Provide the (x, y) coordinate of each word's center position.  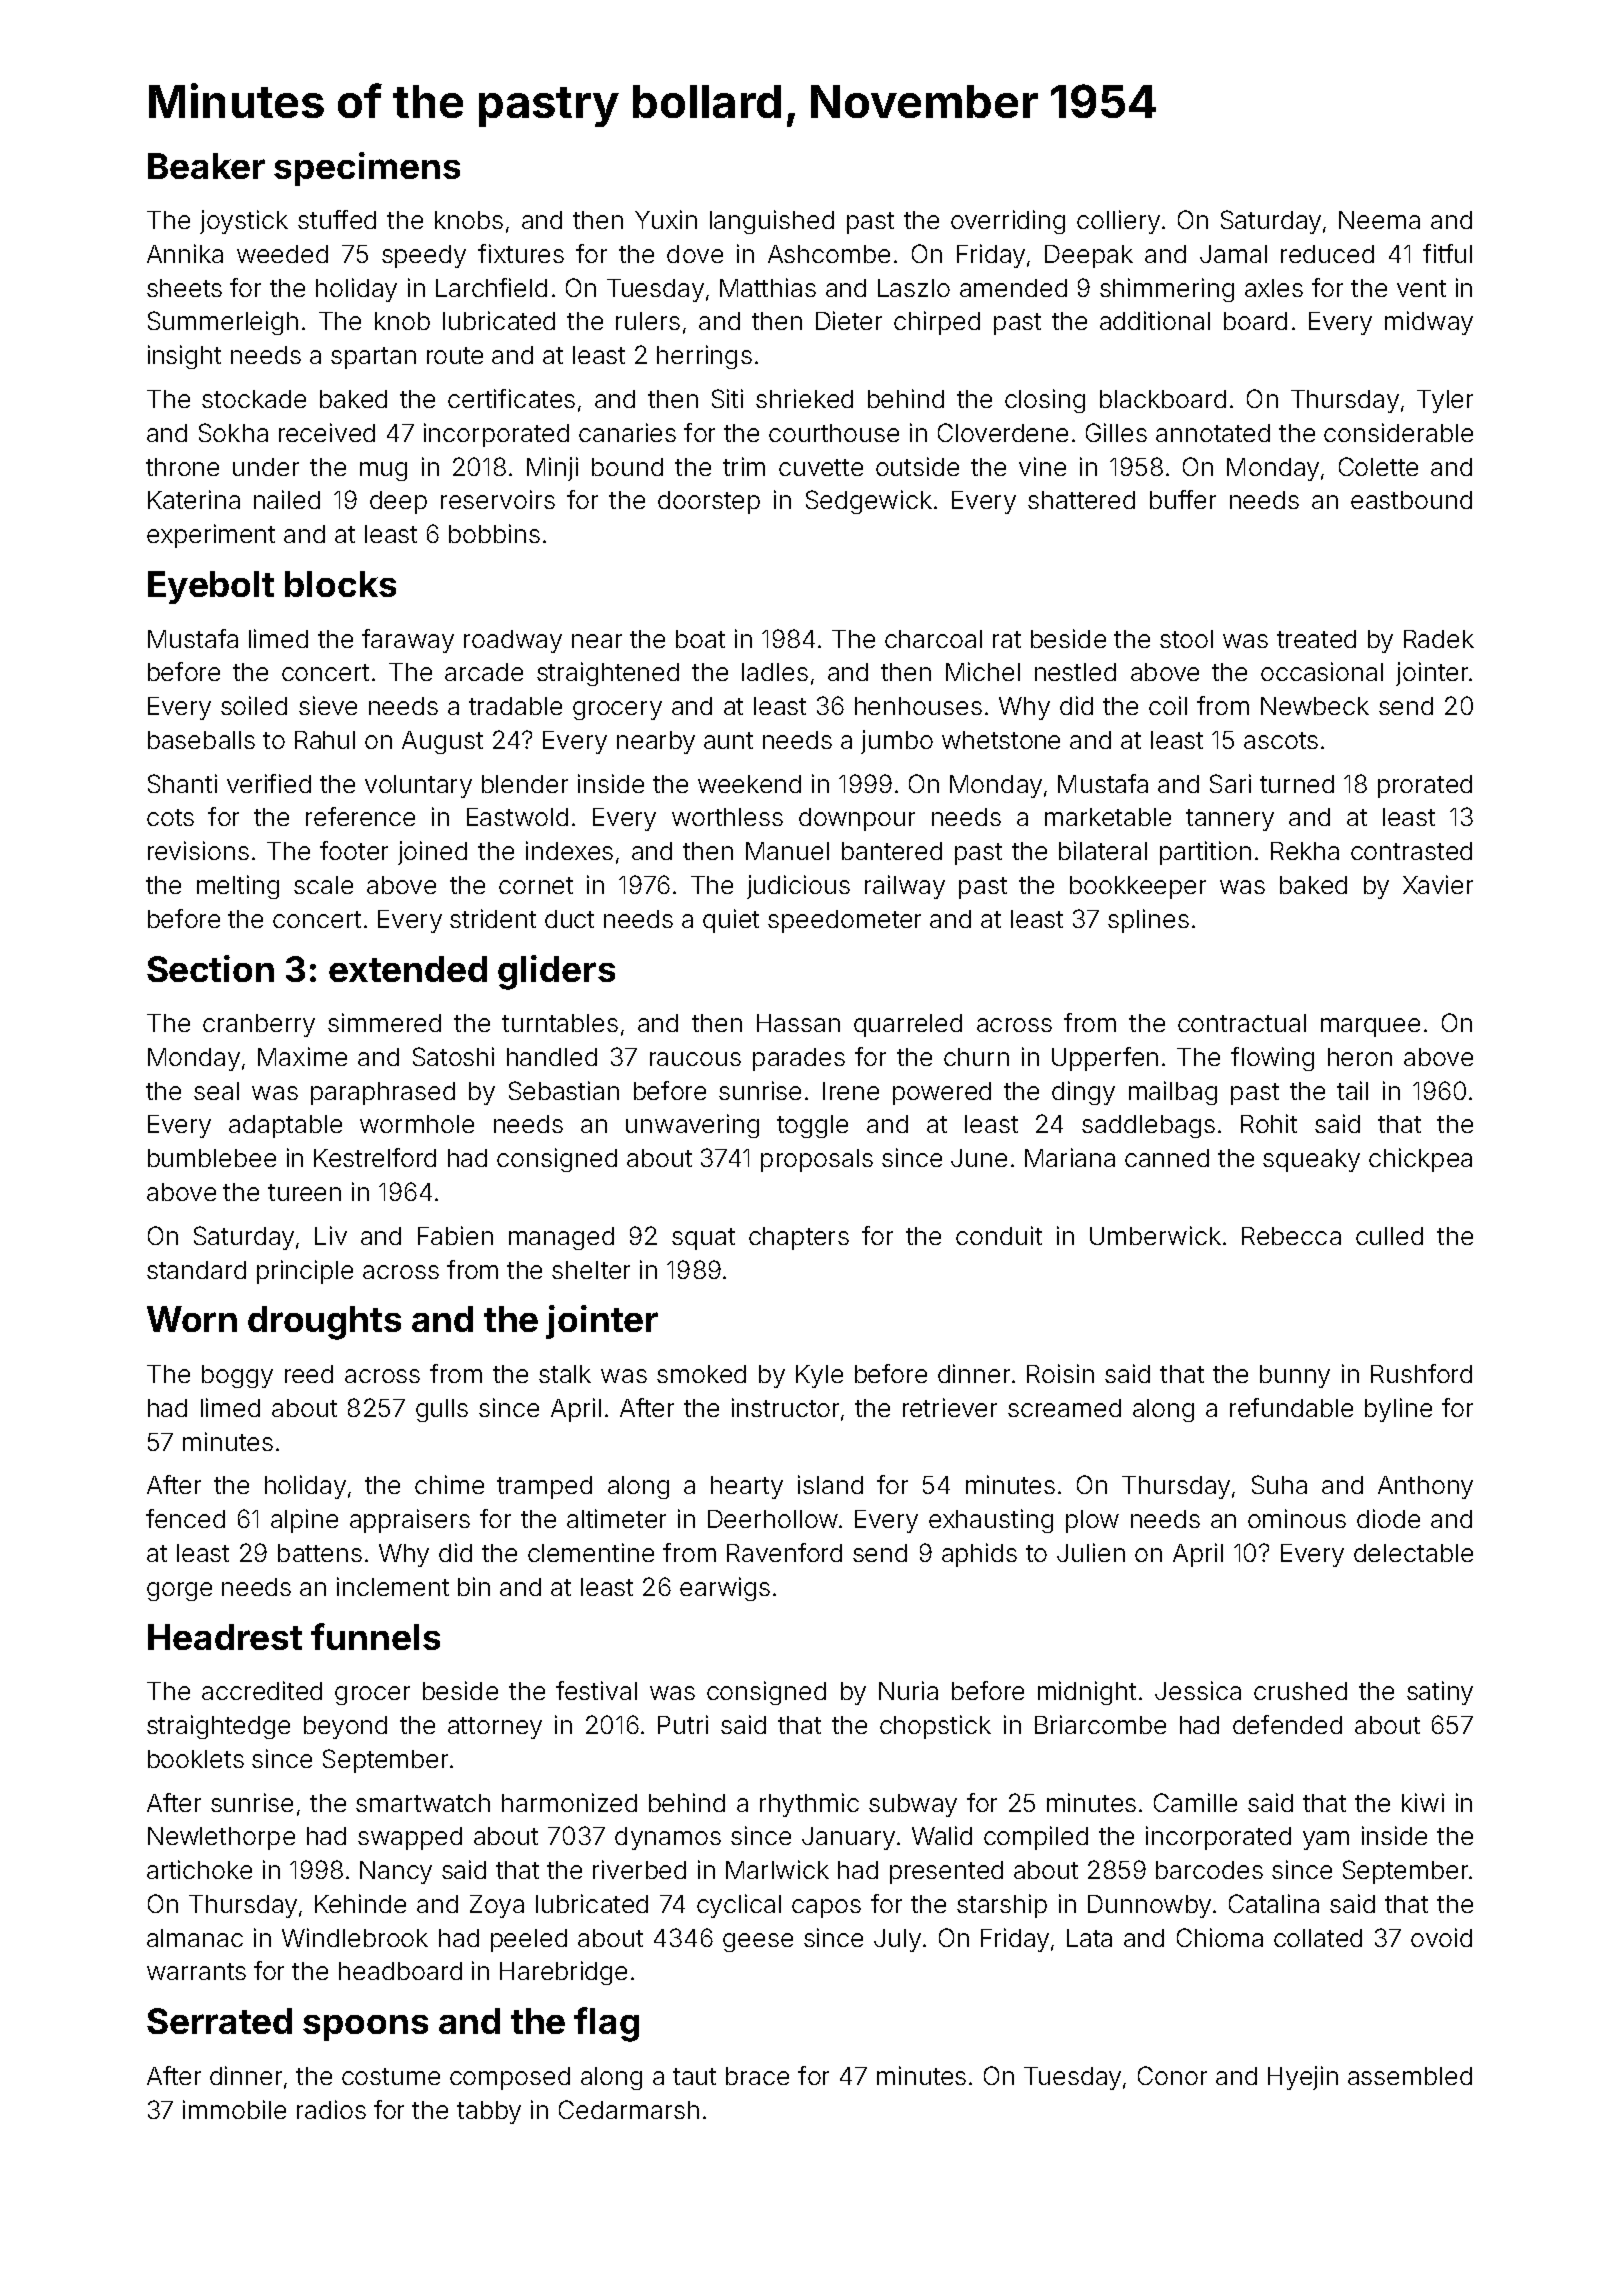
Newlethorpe (221, 1838)
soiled (254, 705)
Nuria (908, 1690)
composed (510, 2078)
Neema (1379, 220)
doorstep (709, 502)
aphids (979, 1555)
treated (1316, 639)
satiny (1440, 1693)
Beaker (206, 166)
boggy (237, 1376)
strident (493, 918)
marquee (1370, 1027)
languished (772, 222)
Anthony (1425, 1487)
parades (799, 1059)
